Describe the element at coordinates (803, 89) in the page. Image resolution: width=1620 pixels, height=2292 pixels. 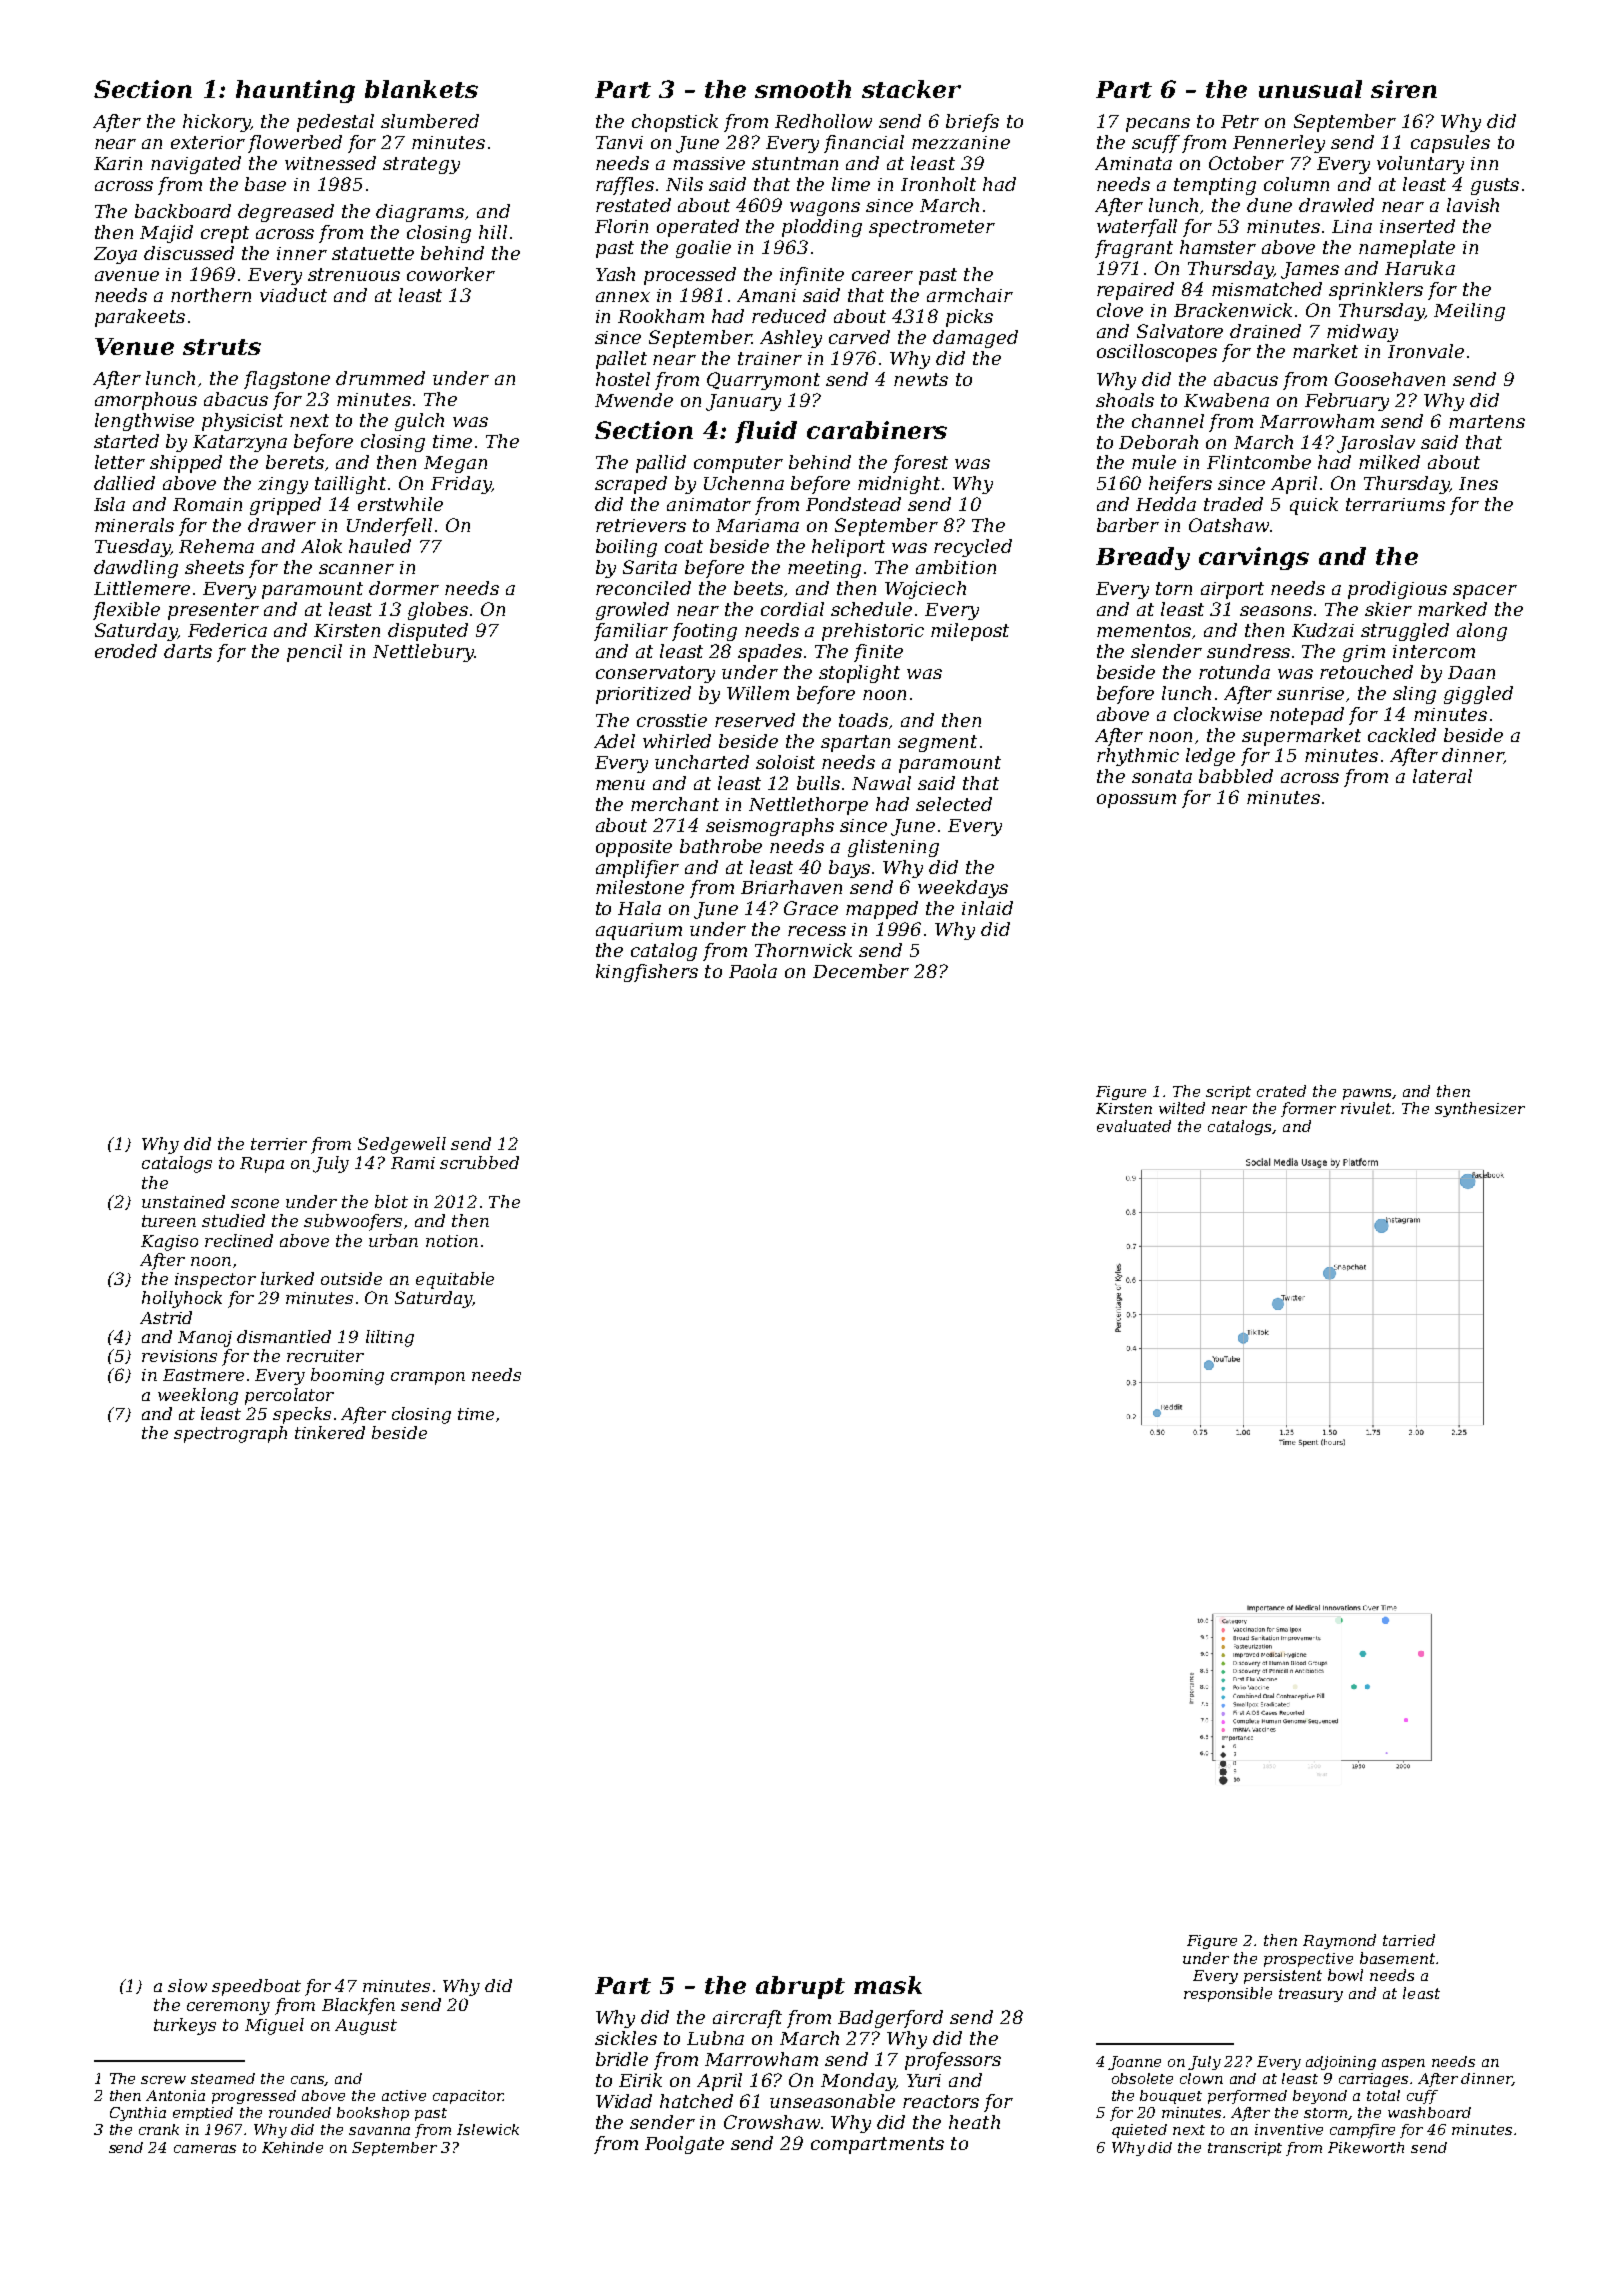
I see `smooth` at that location.
